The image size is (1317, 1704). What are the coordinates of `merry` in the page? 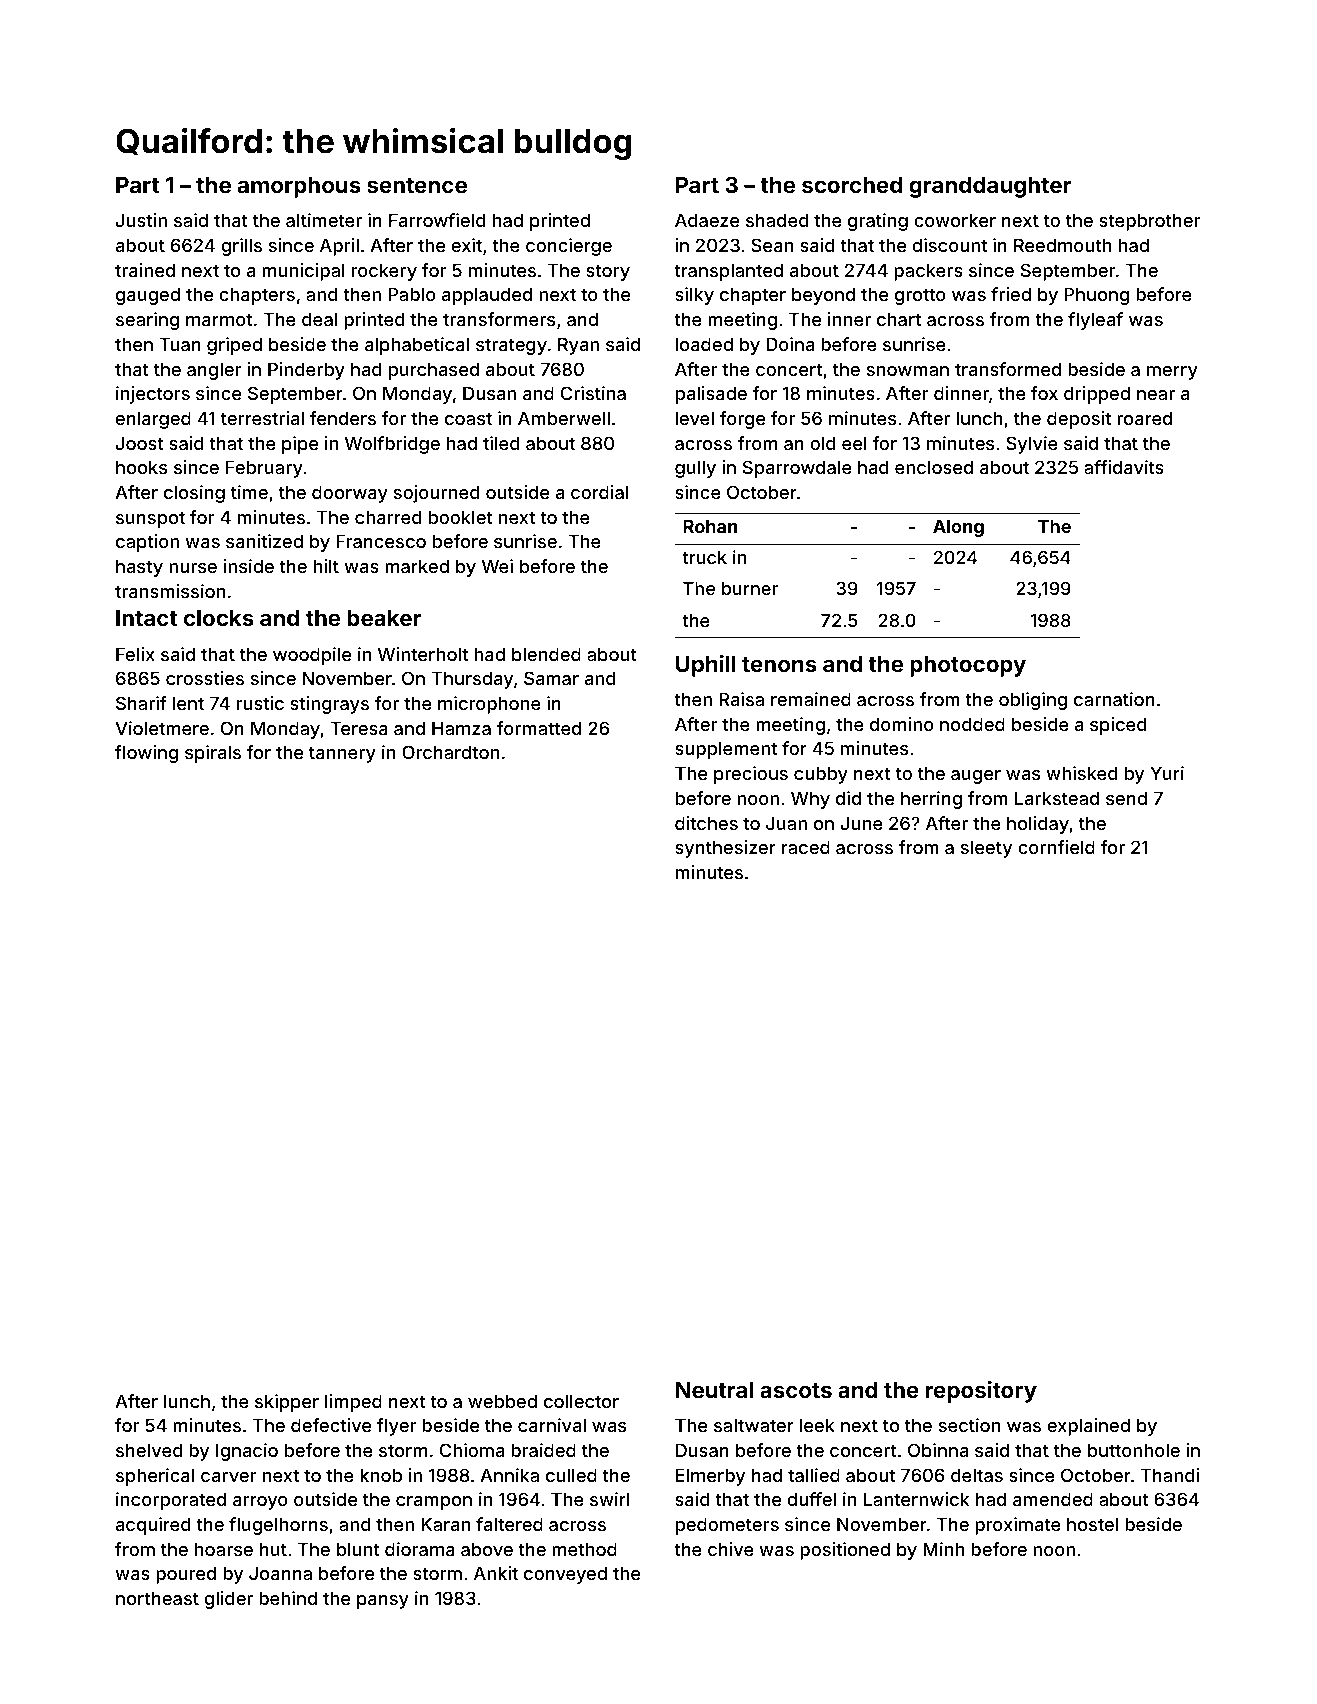 It's located at (1172, 373).
